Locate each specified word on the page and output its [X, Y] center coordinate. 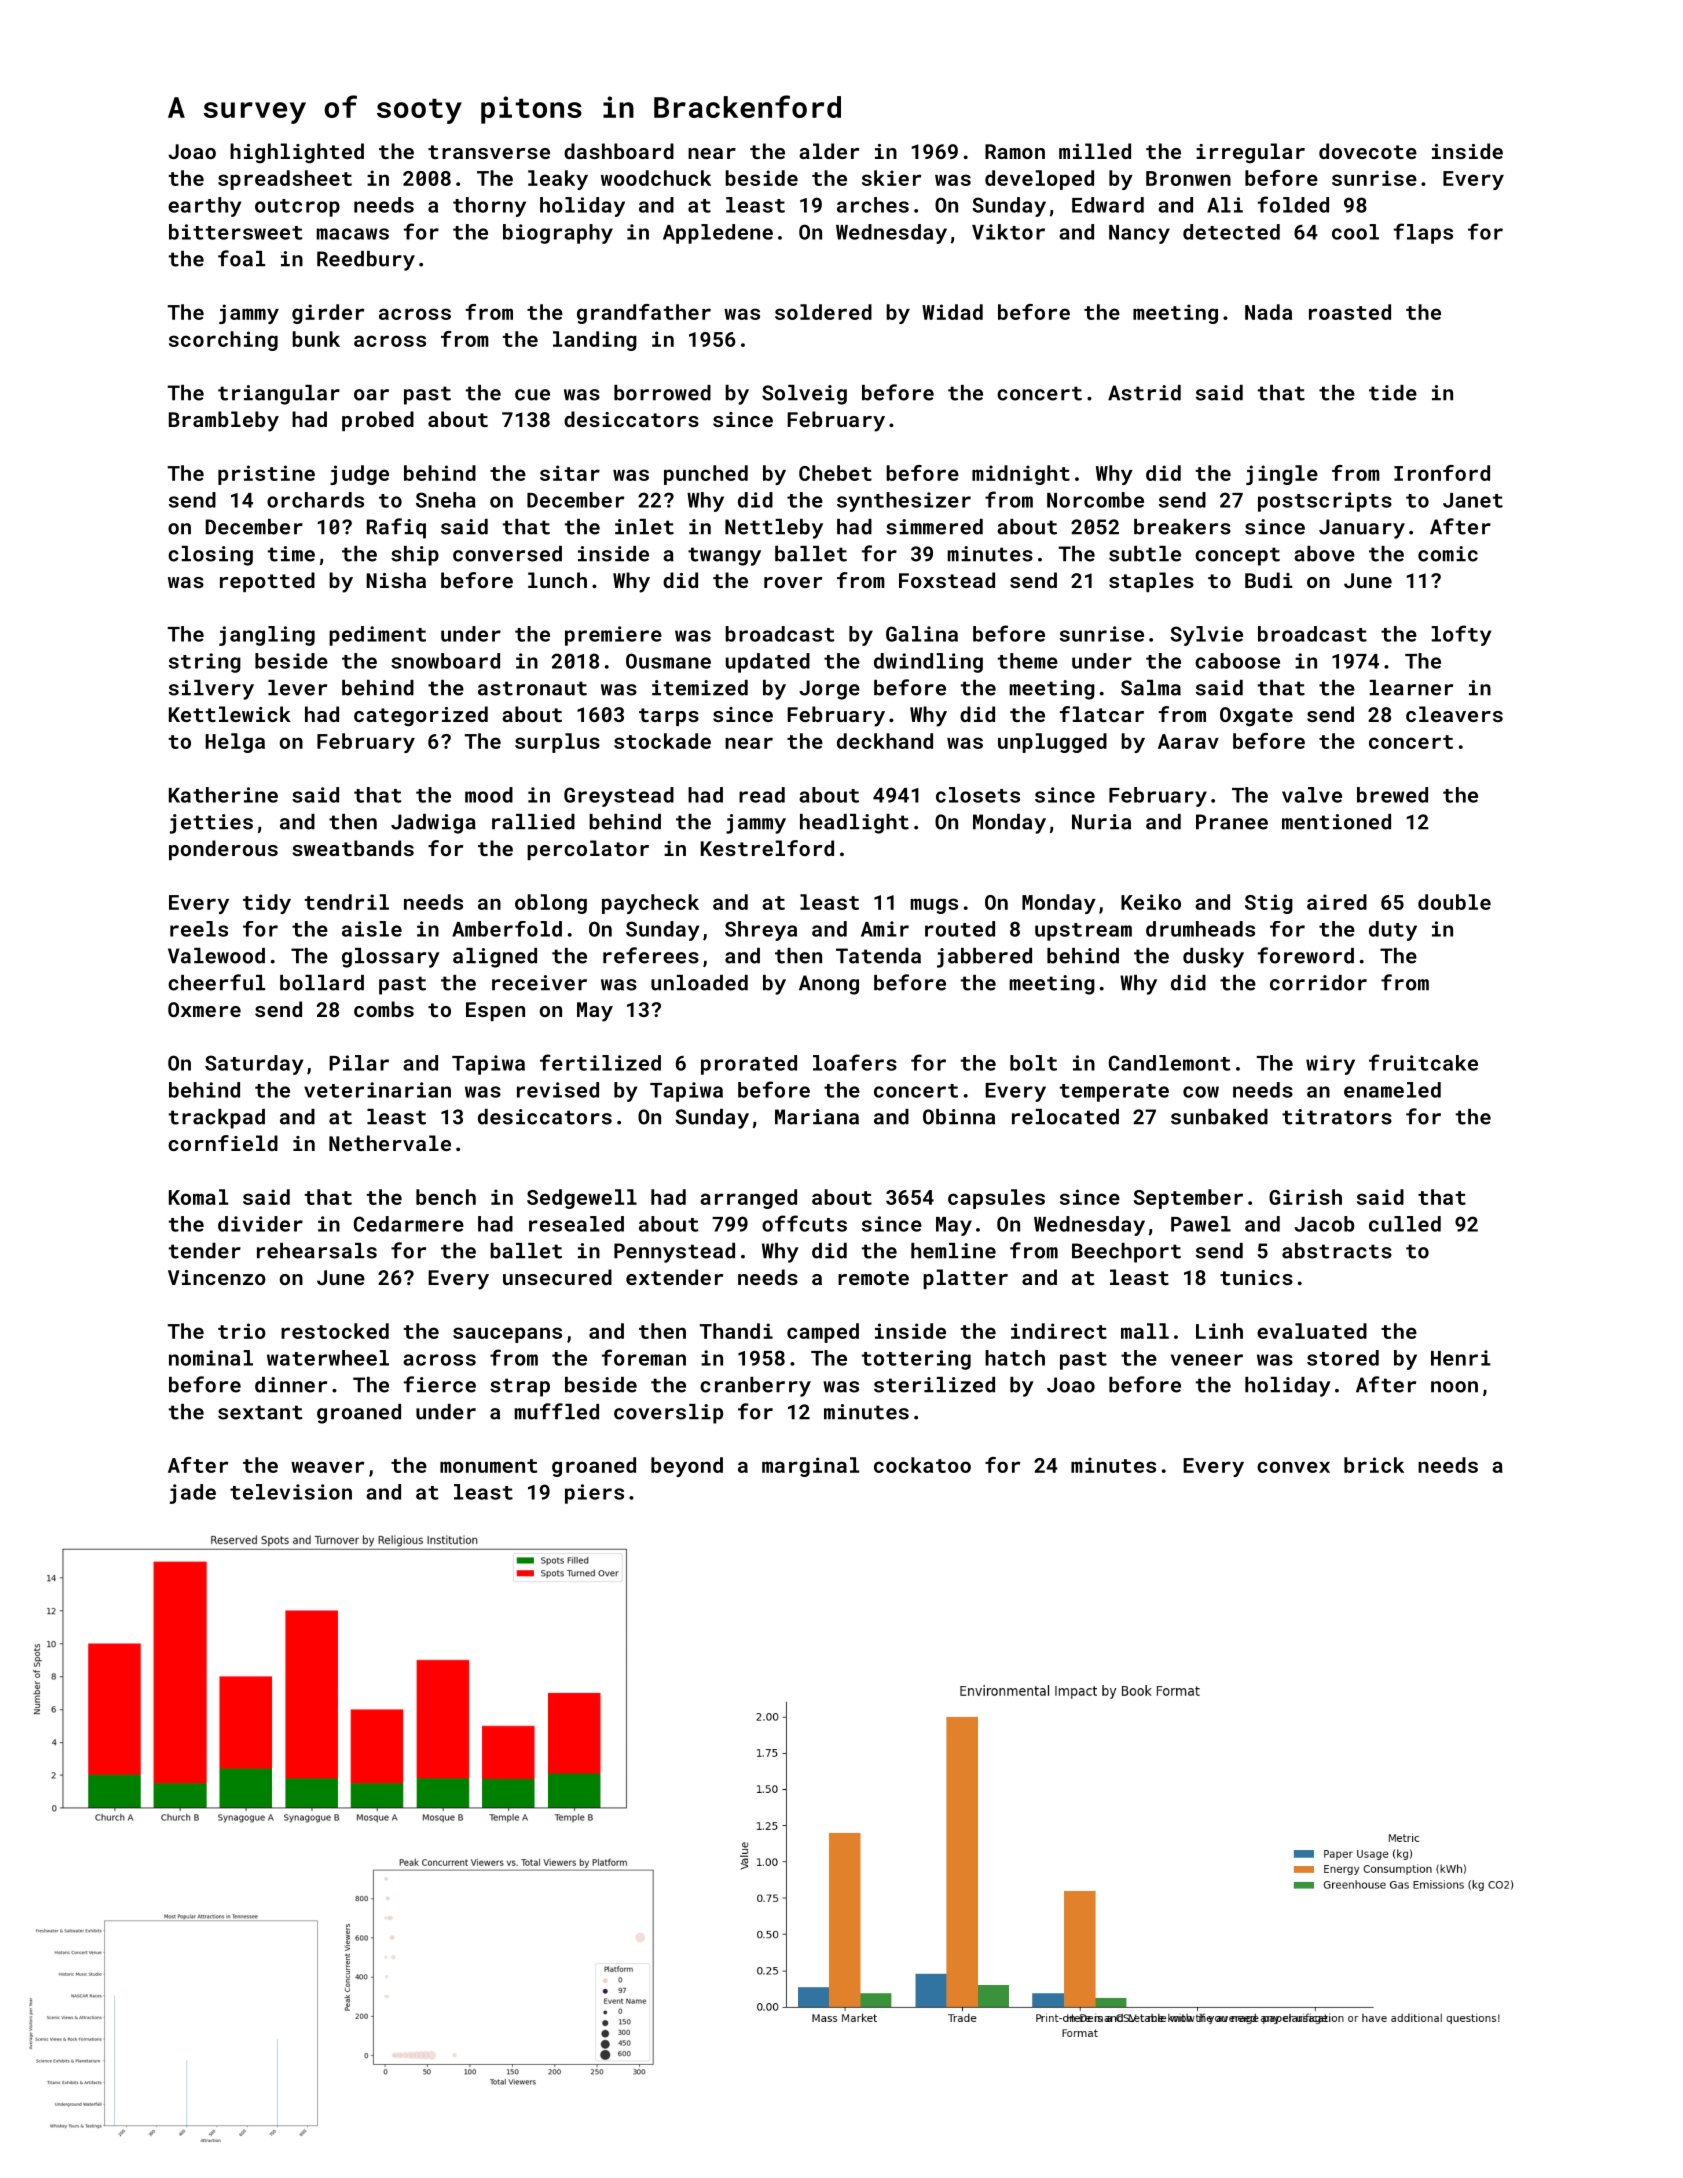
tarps [669, 717]
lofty [1461, 635]
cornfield [223, 1143]
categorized [421, 716]
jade [193, 1494]
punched [706, 475]
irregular [1250, 153]
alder [829, 151]
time [291, 554]
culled [1405, 1224]
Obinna [959, 1117]
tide [1393, 393]
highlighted [297, 153]
